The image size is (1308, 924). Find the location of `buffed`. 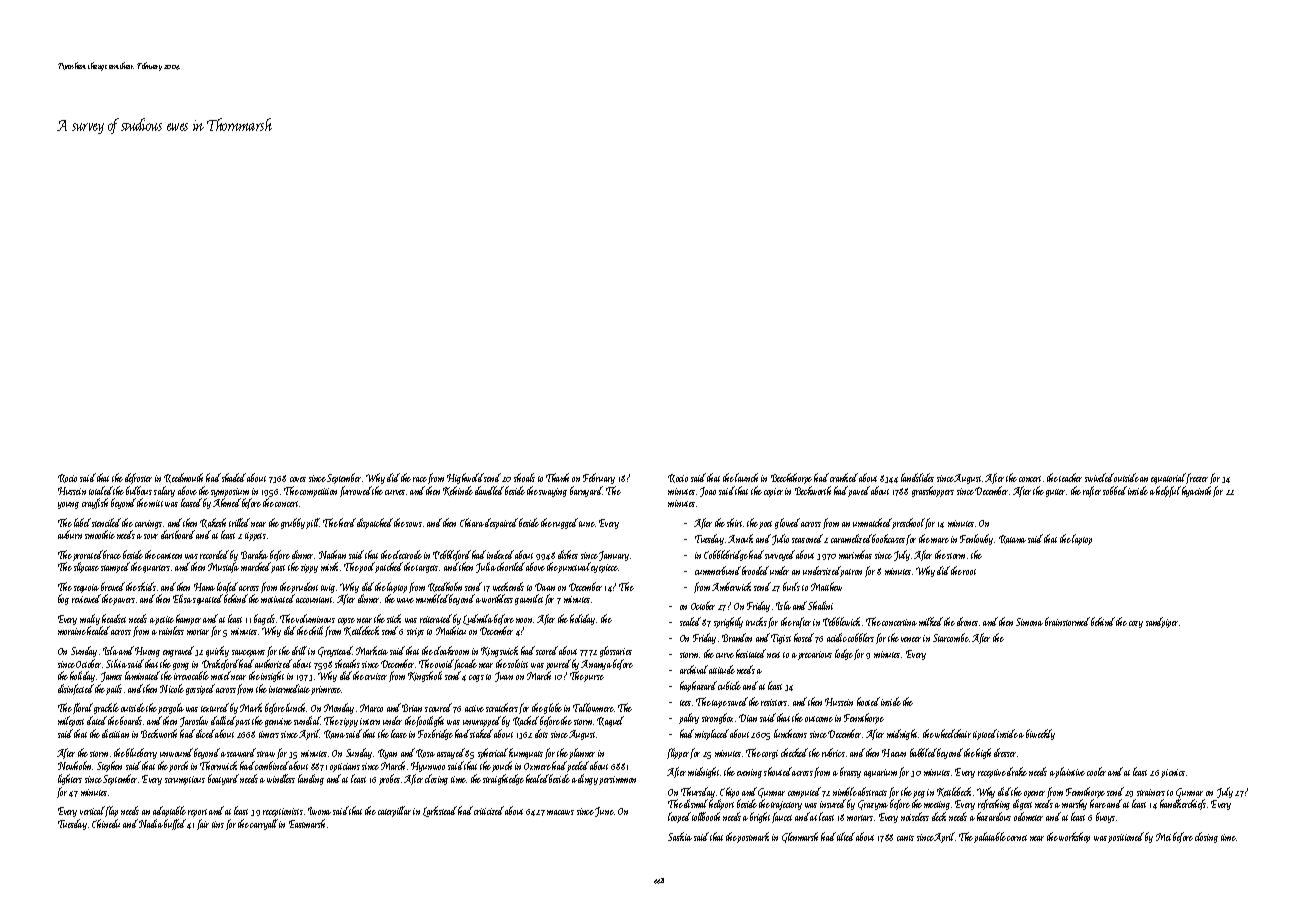

buffed is located at coordinates (175, 824).
